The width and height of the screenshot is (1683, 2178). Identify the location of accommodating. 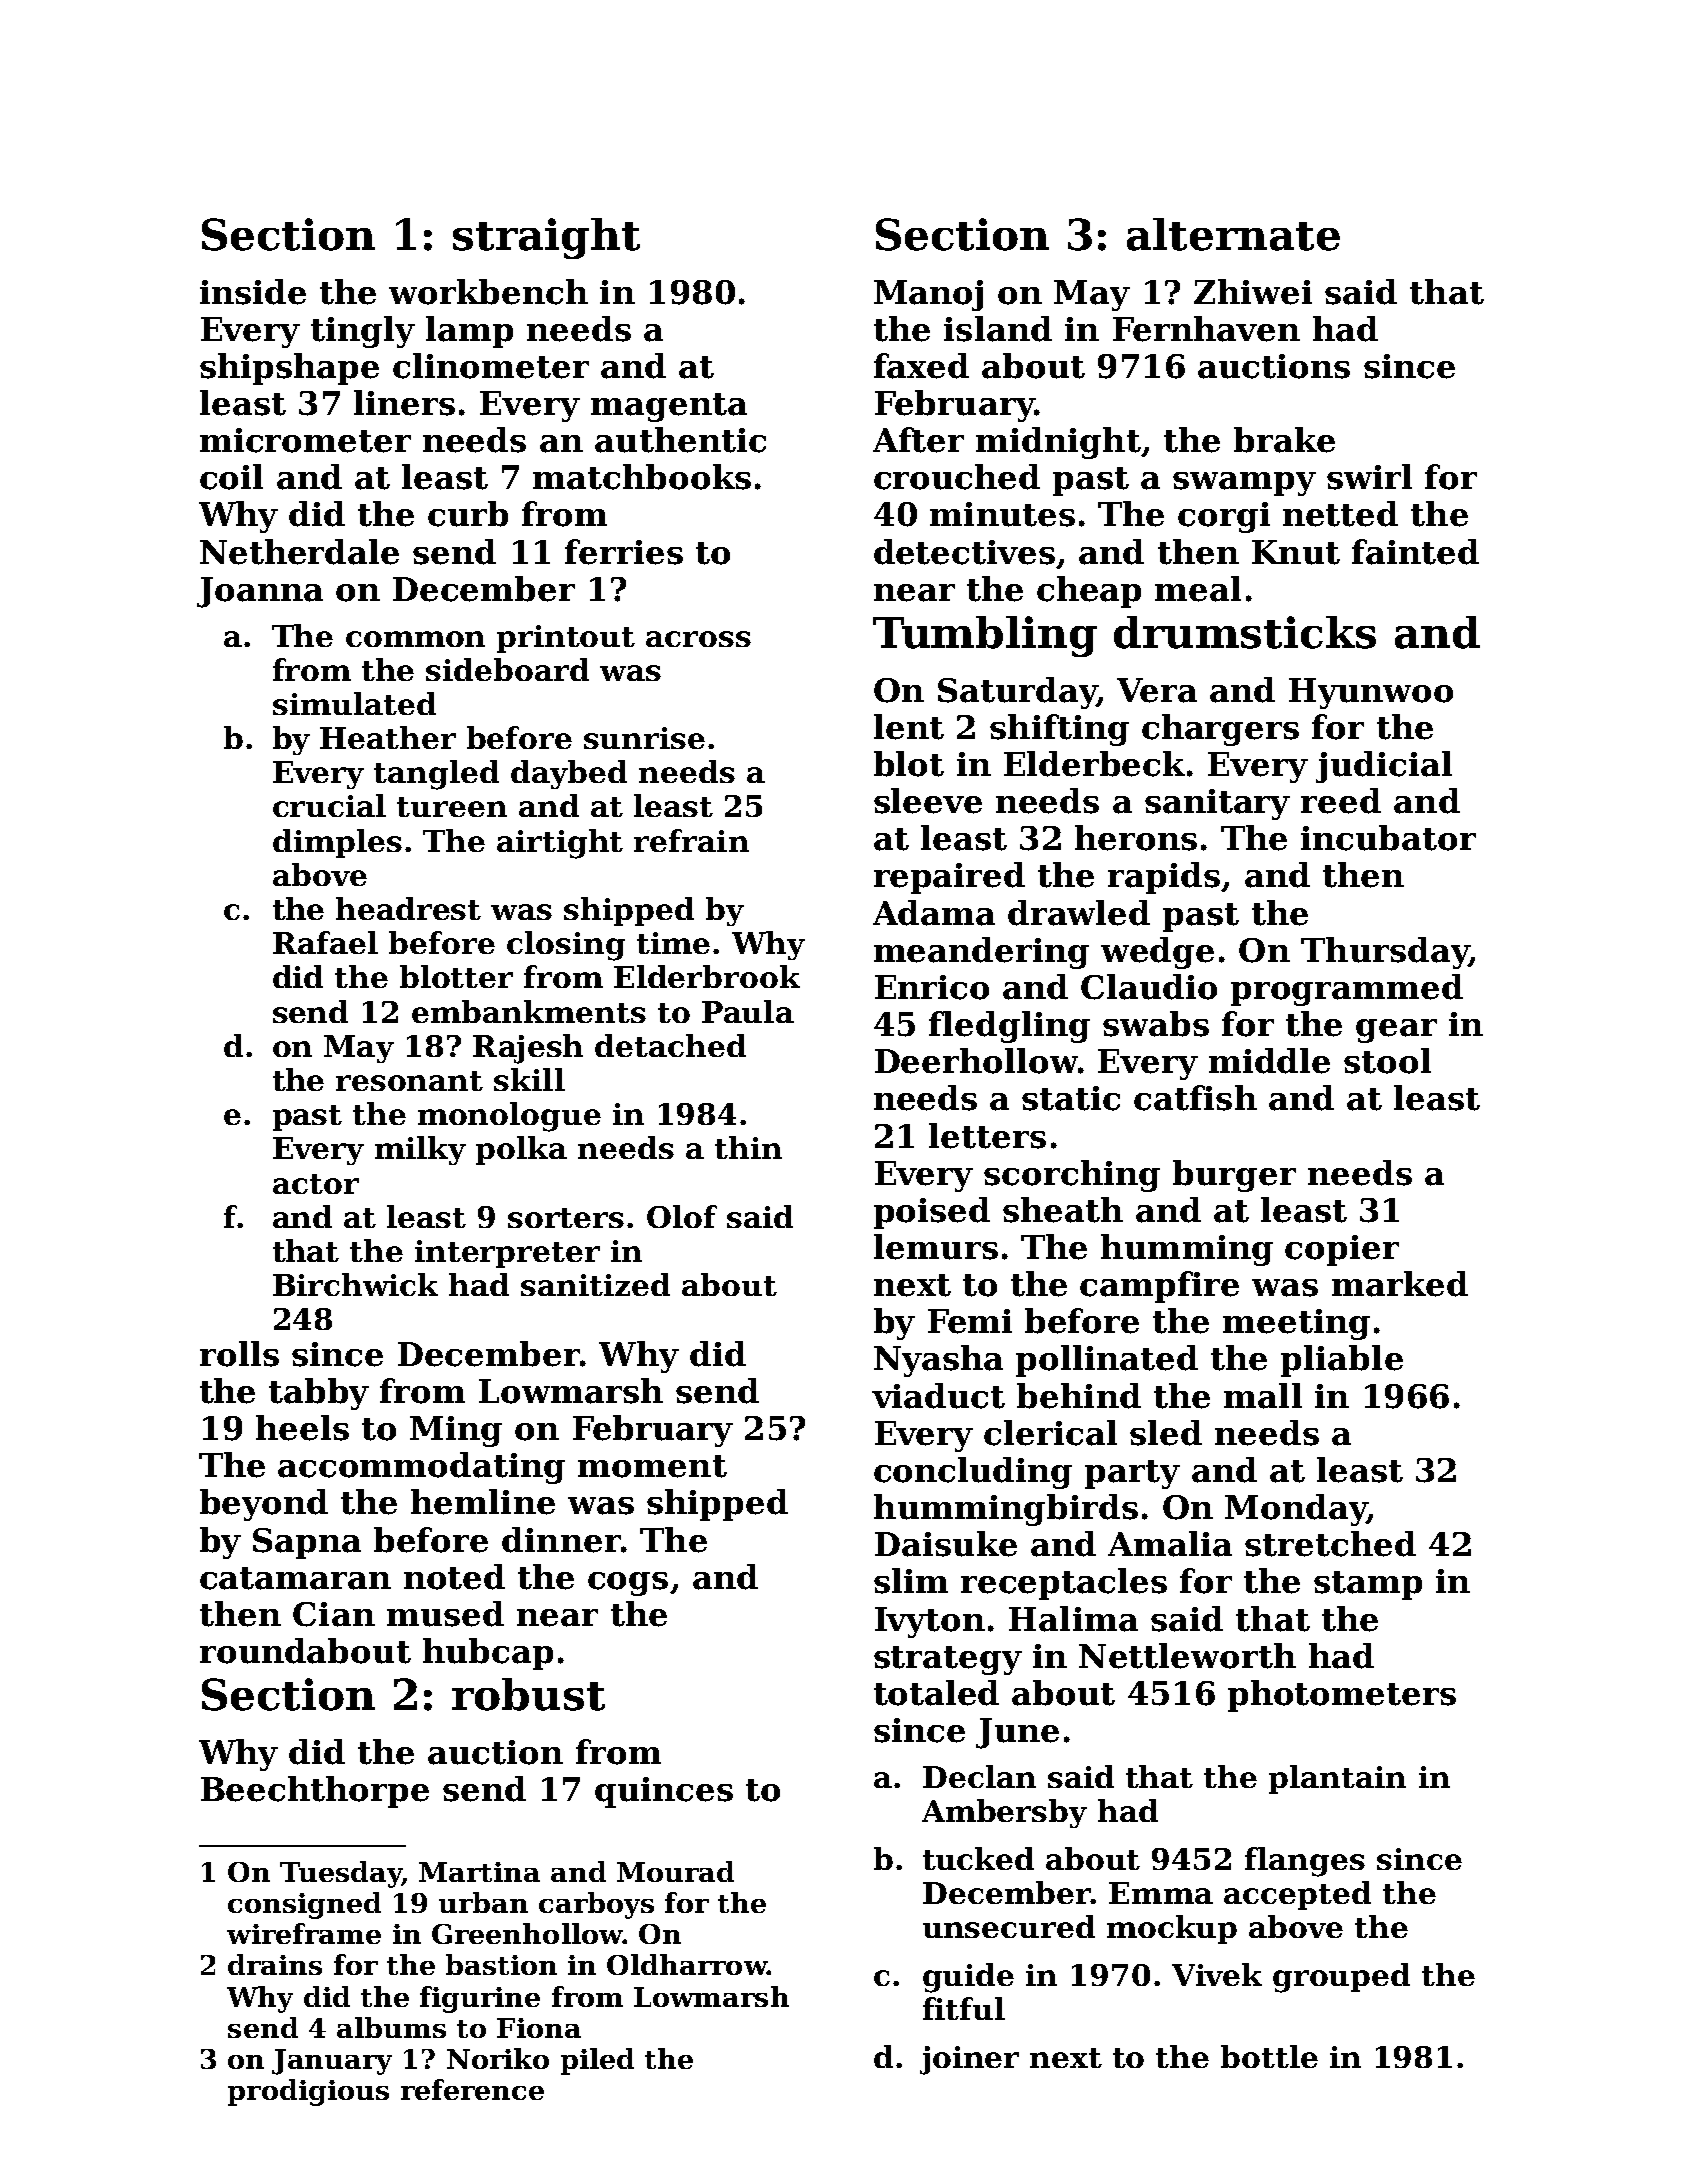
(421, 1468).
